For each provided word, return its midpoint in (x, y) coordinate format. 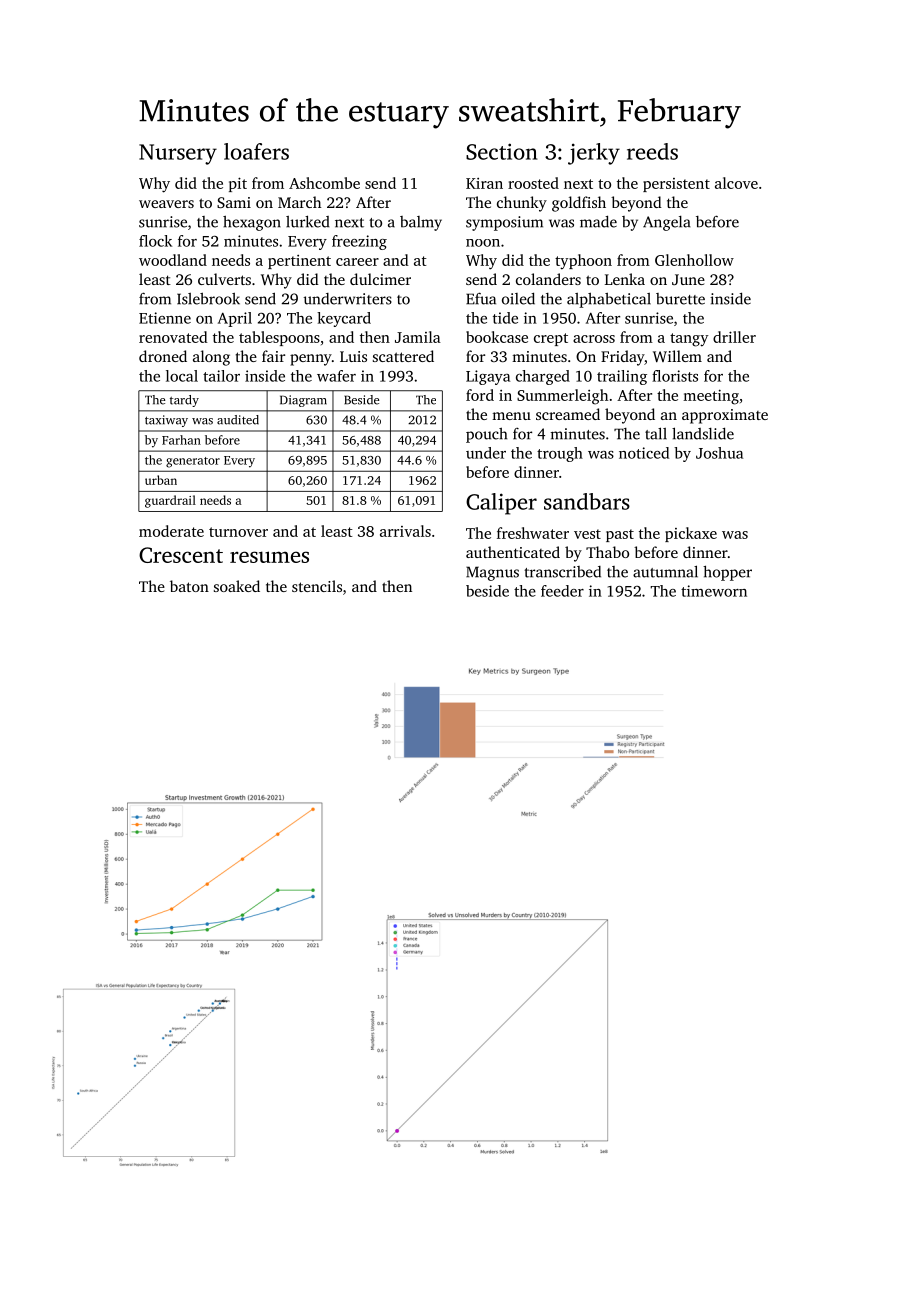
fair (273, 356)
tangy (689, 340)
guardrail (170, 501)
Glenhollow (694, 260)
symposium (504, 223)
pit (238, 184)
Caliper (501, 504)
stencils (317, 586)
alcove (736, 183)
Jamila (418, 337)
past (620, 535)
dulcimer (380, 279)
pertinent (299, 262)
